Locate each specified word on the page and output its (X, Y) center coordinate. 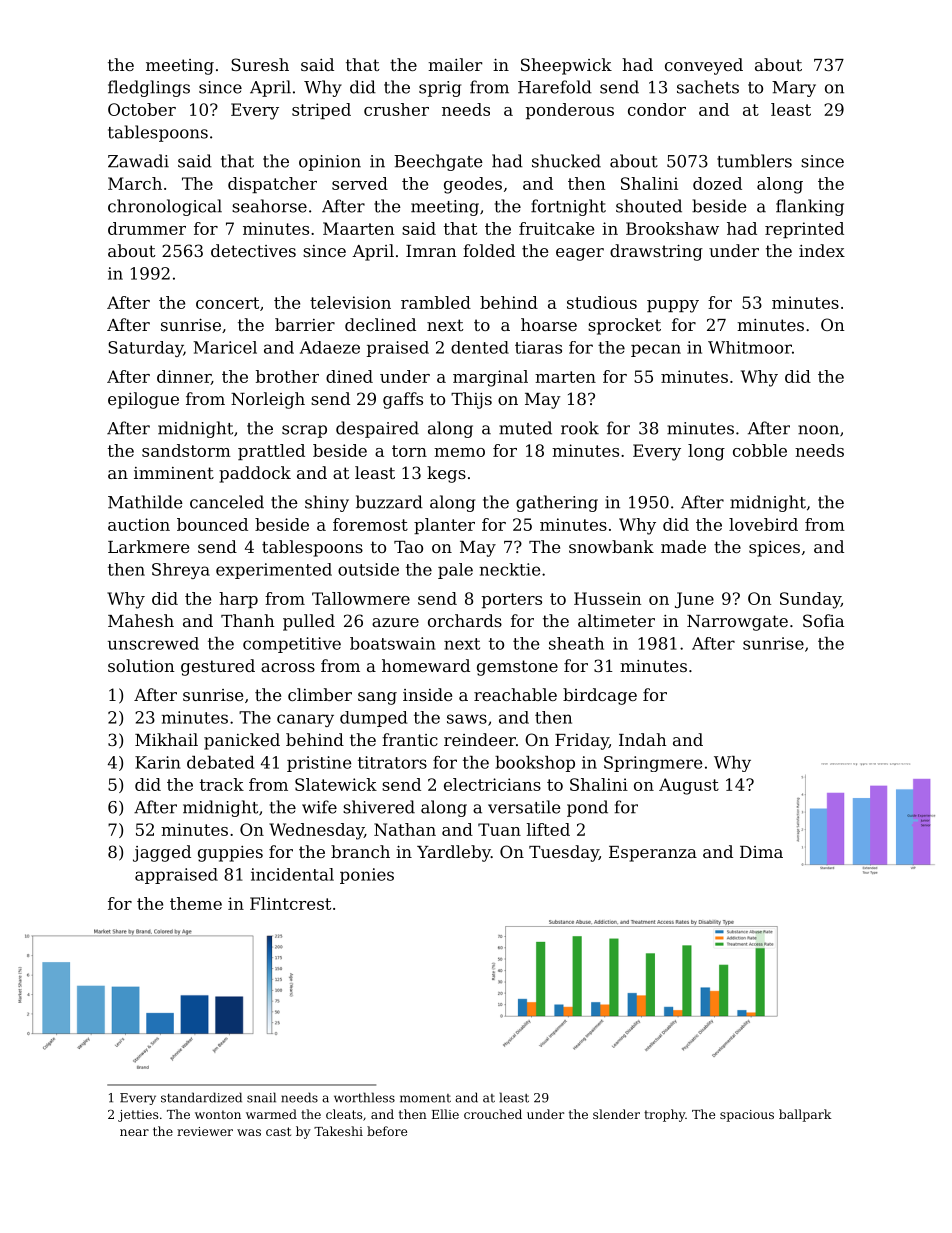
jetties (138, 1116)
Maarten (358, 228)
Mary (794, 89)
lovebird (763, 524)
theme (196, 903)
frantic (410, 739)
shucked (566, 161)
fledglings (149, 88)
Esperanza (653, 854)
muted (525, 428)
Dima (761, 852)
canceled (227, 502)
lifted (548, 829)
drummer (147, 228)
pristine (319, 764)
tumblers (754, 161)
